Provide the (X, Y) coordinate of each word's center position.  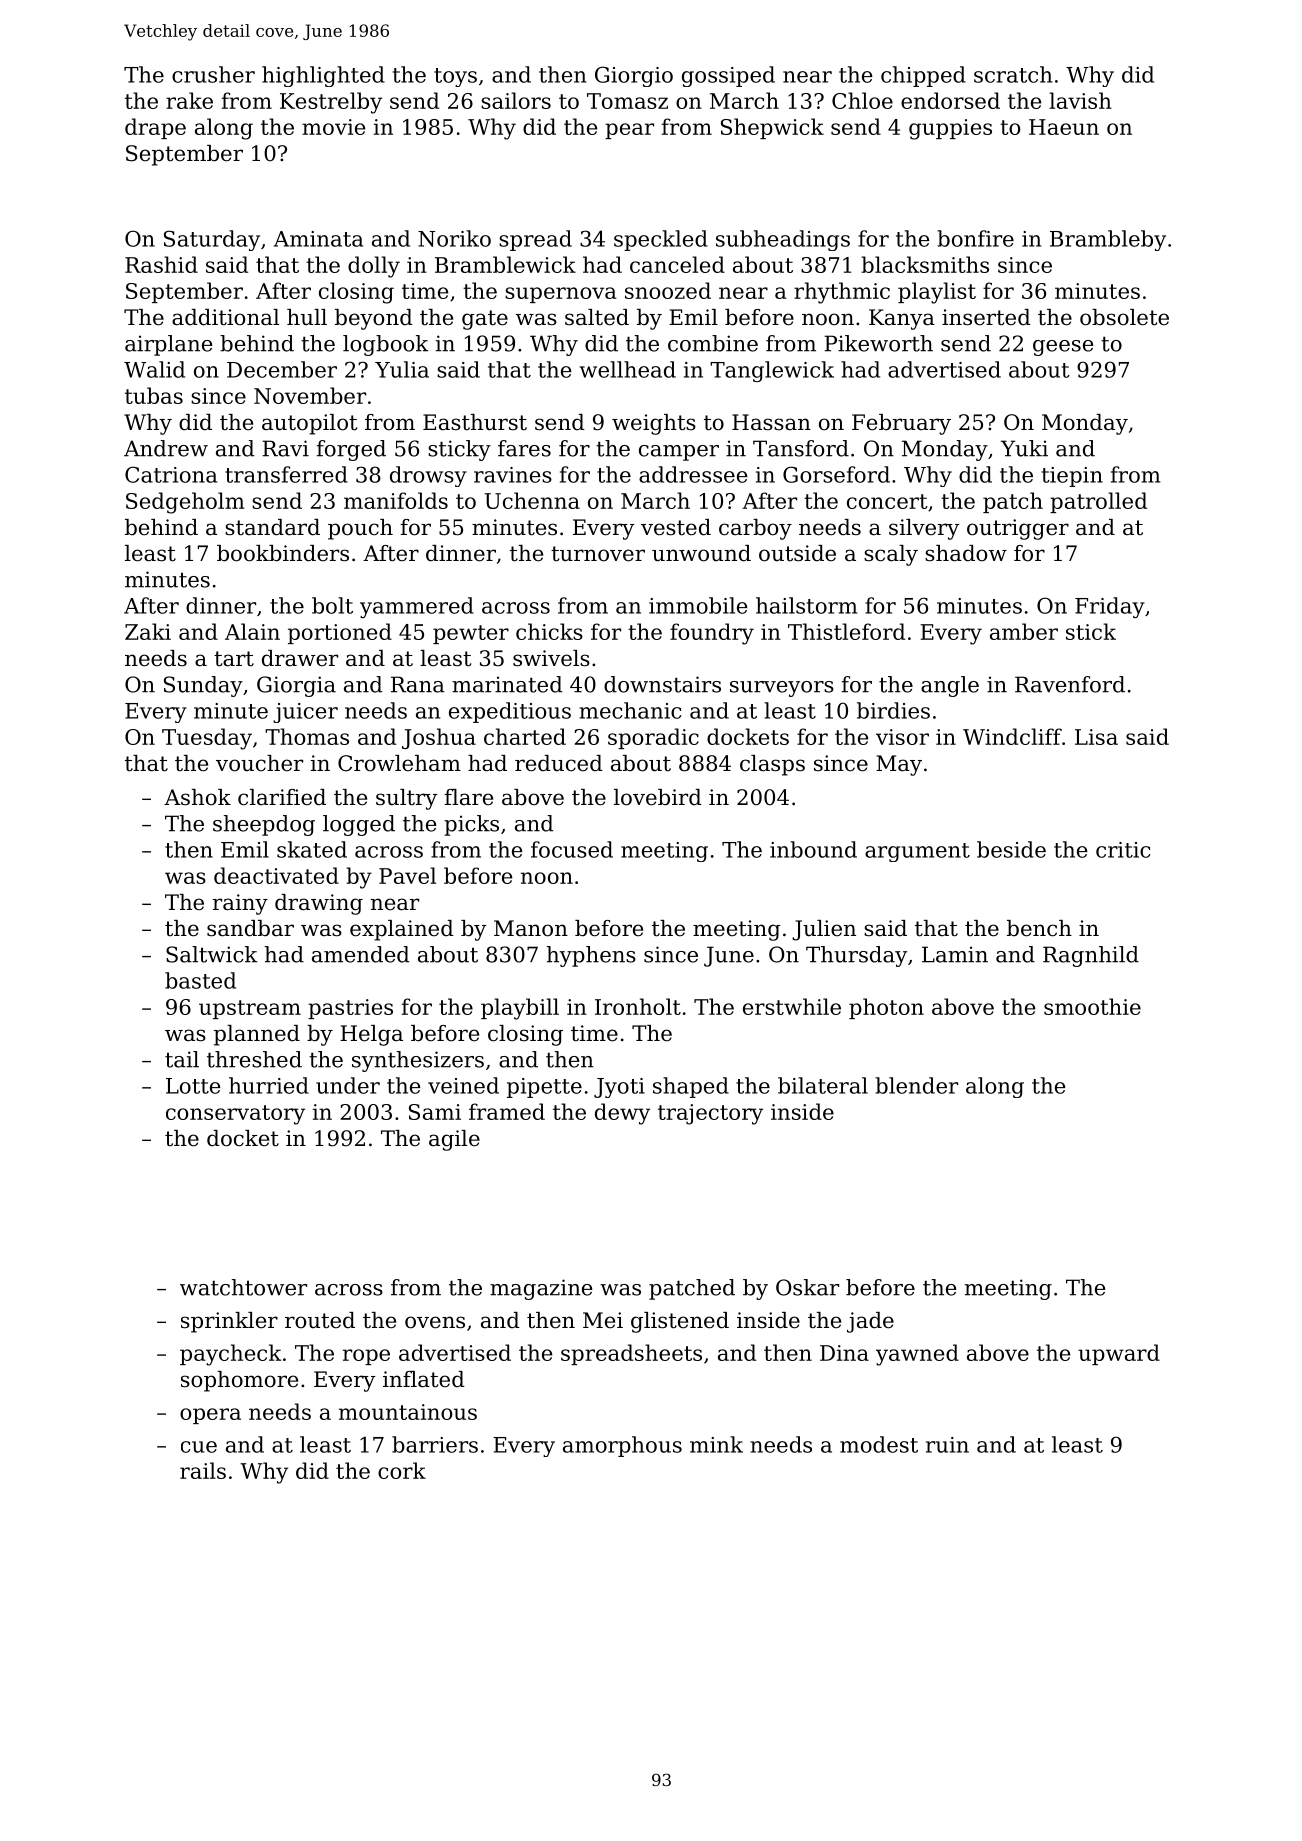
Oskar (807, 1287)
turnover (598, 554)
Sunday (203, 686)
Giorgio (634, 76)
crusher (213, 74)
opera (210, 1416)
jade (870, 1322)
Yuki (1024, 448)
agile (454, 1140)
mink (716, 1444)
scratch (1013, 74)
